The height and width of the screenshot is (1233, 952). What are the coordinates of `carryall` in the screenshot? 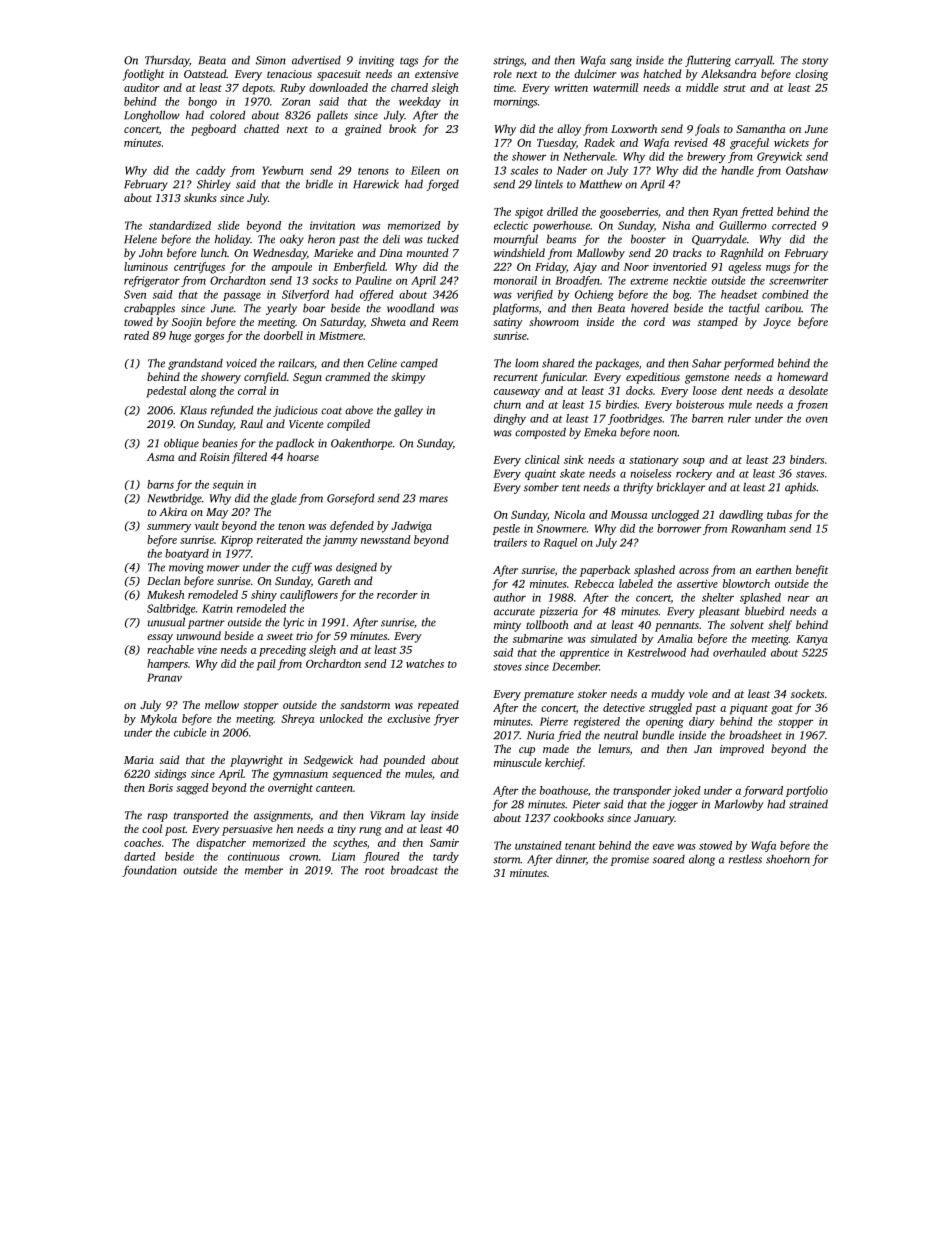 It's located at (754, 61).
